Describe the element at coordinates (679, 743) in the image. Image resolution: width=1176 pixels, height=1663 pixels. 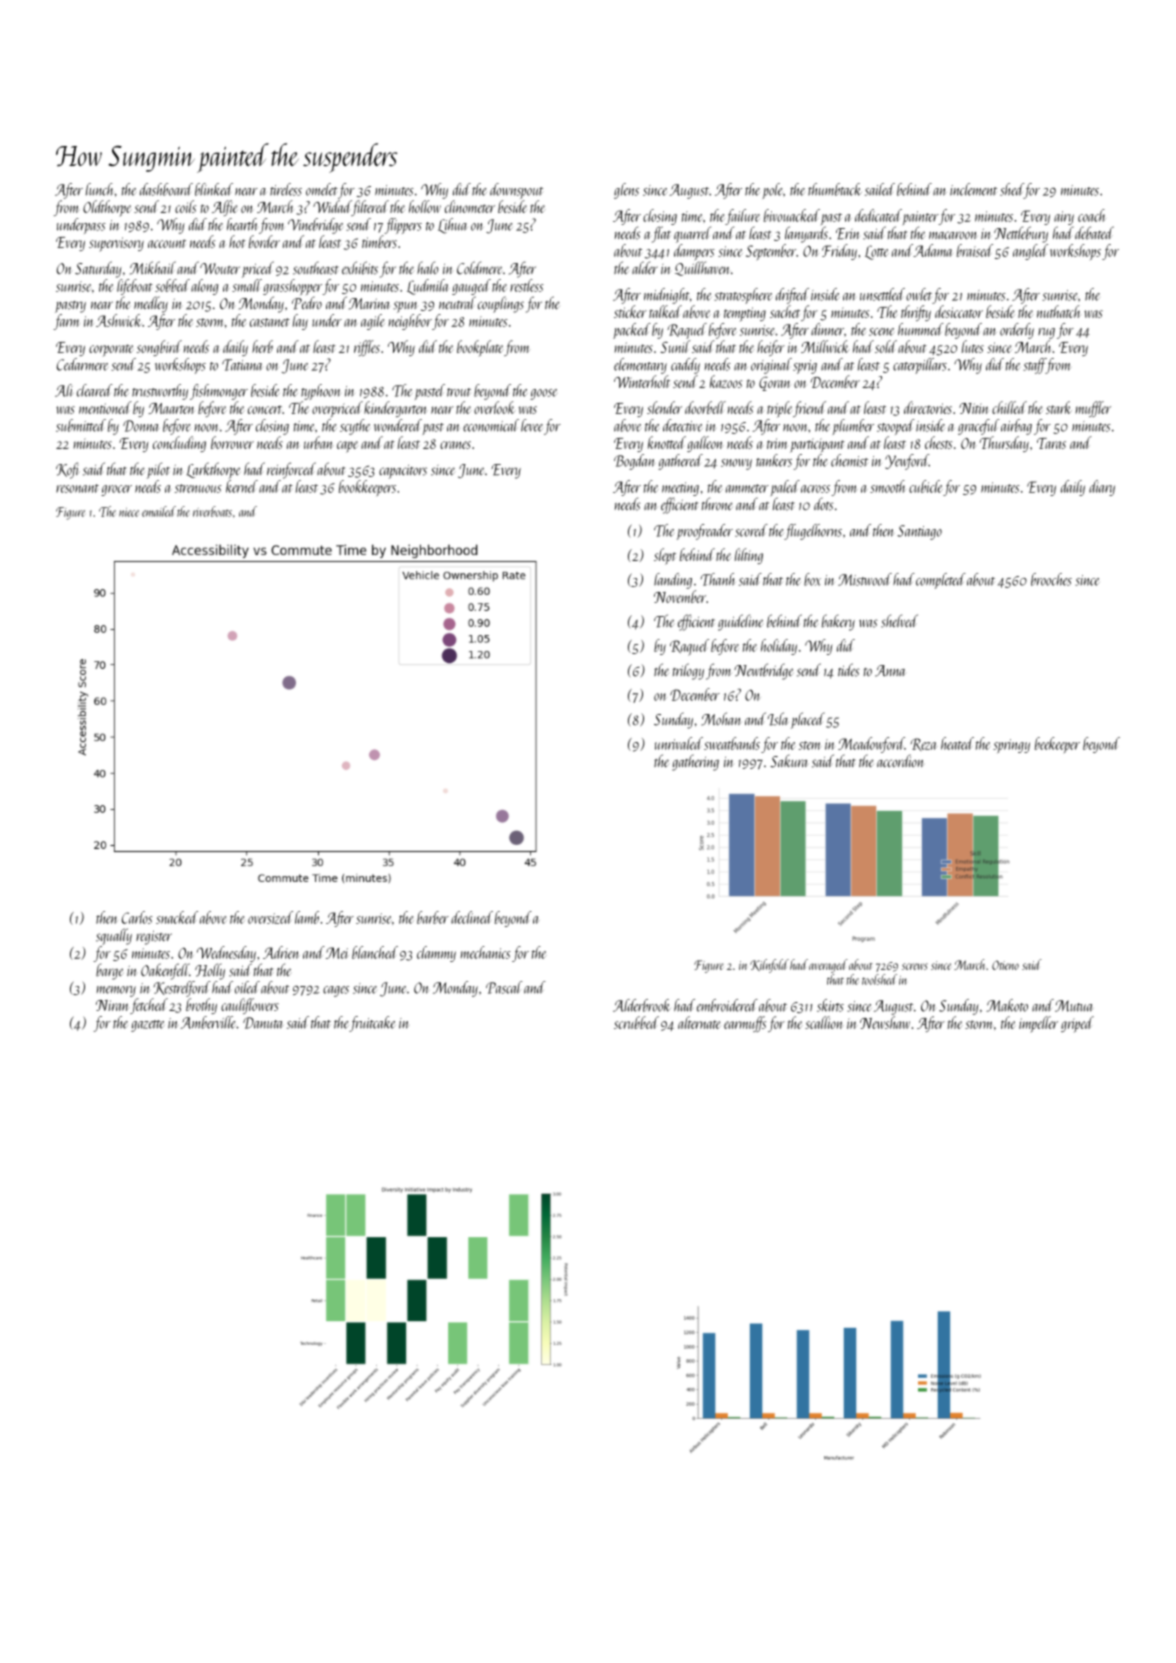
I see `unrivaled` at that location.
